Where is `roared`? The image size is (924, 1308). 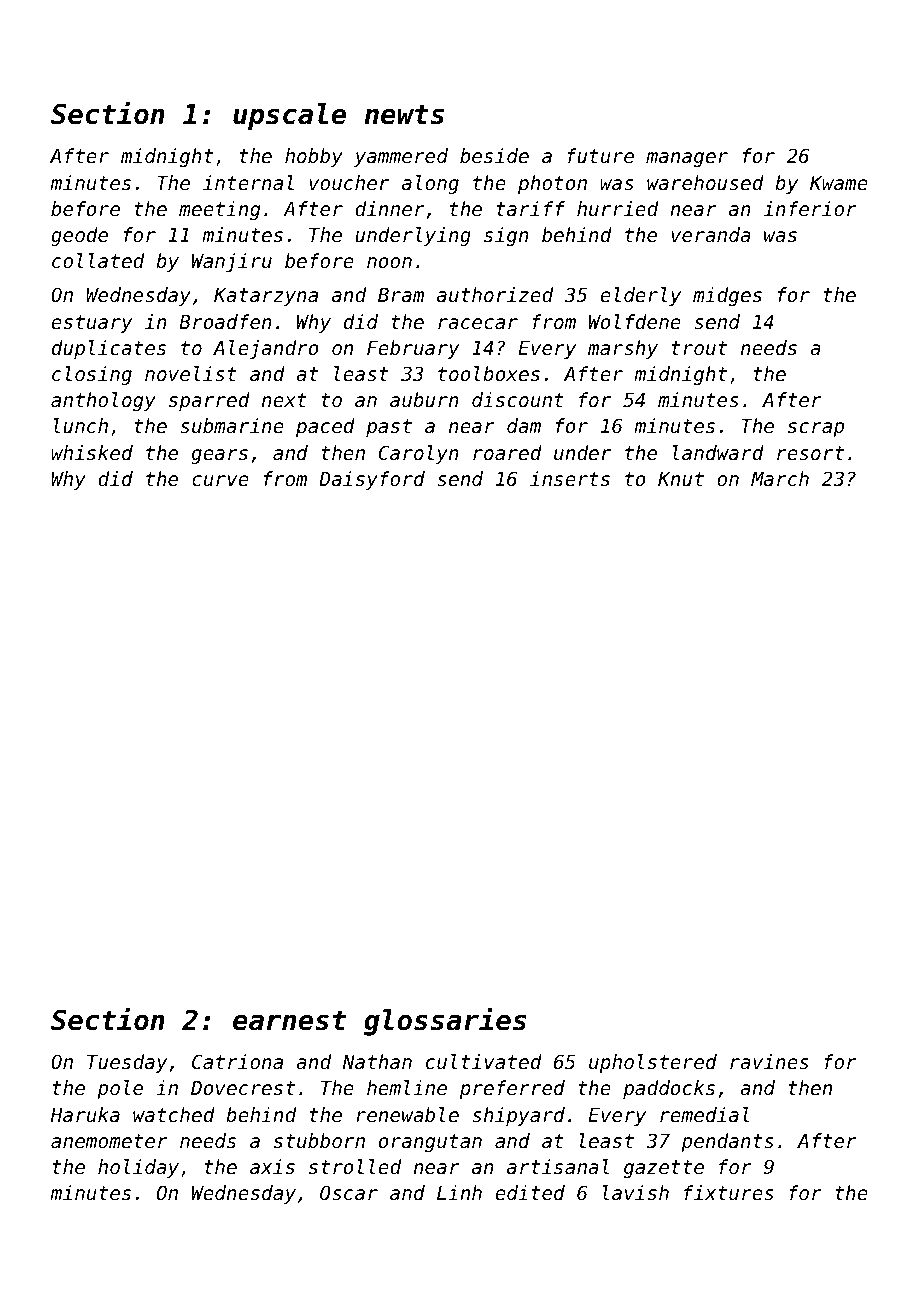
roared is located at coordinates (507, 452).
